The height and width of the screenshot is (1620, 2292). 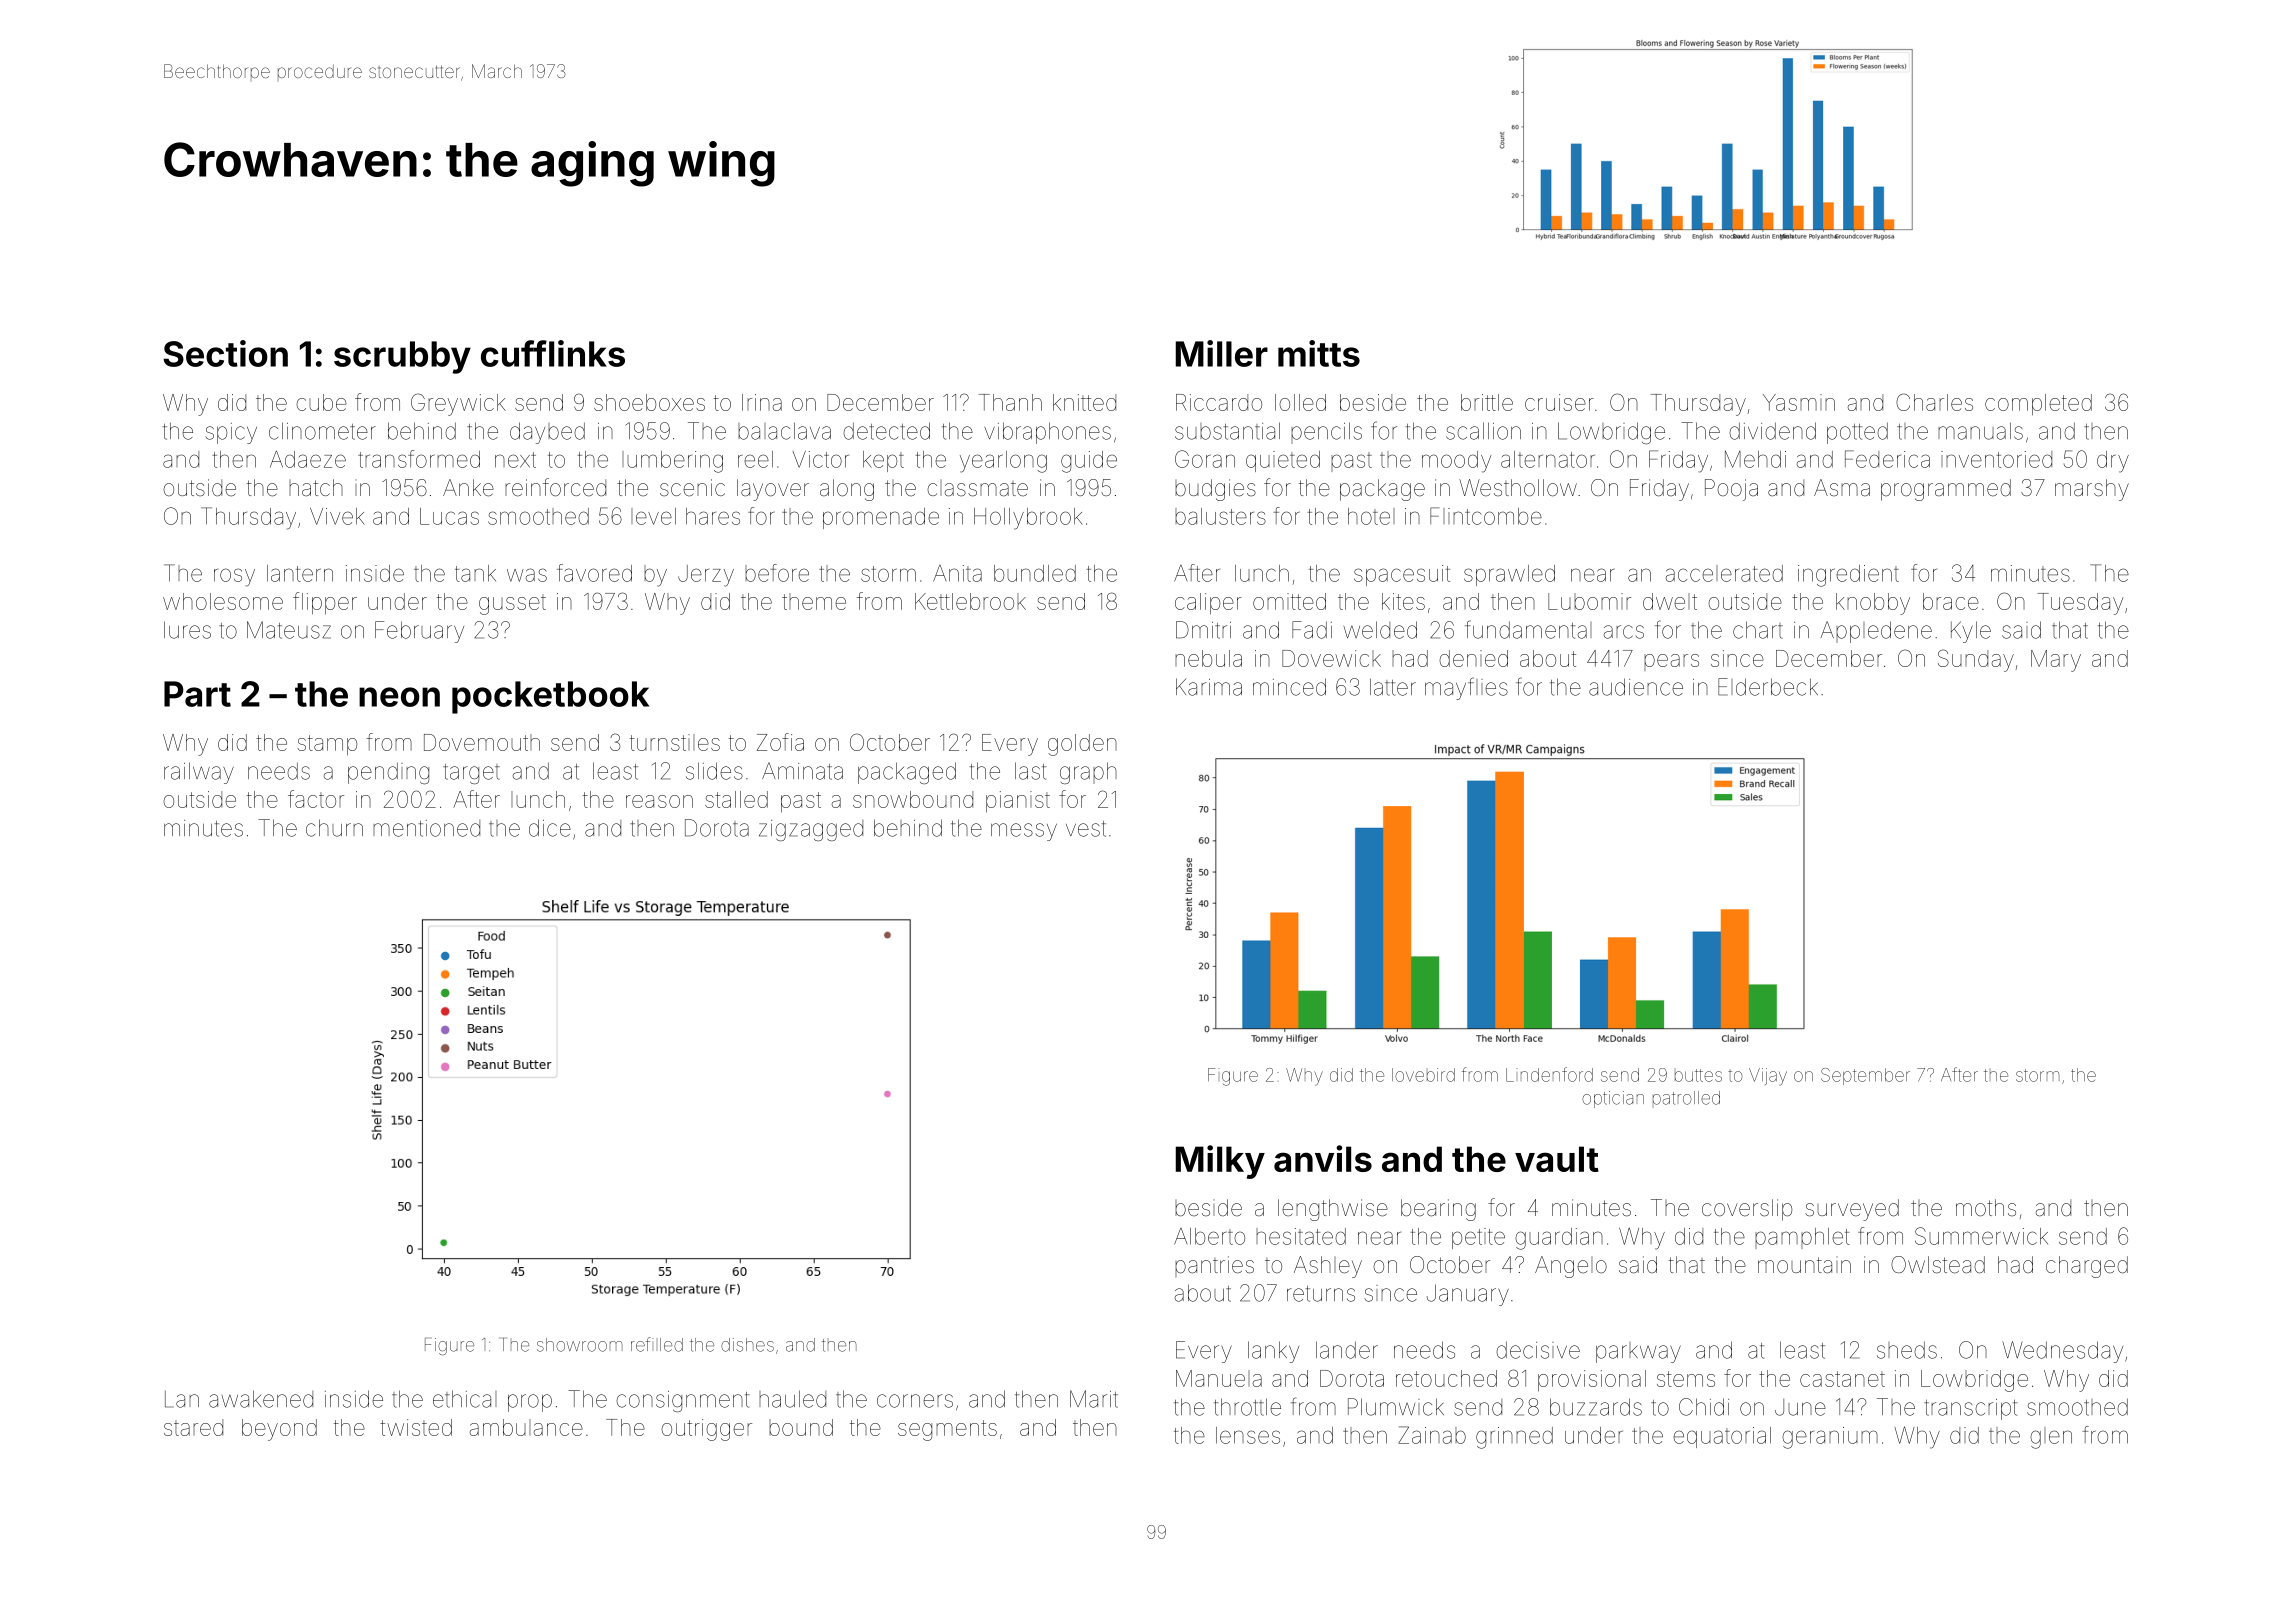 What do you see at coordinates (1220, 1162) in the screenshot?
I see `Milky` at bounding box center [1220, 1162].
